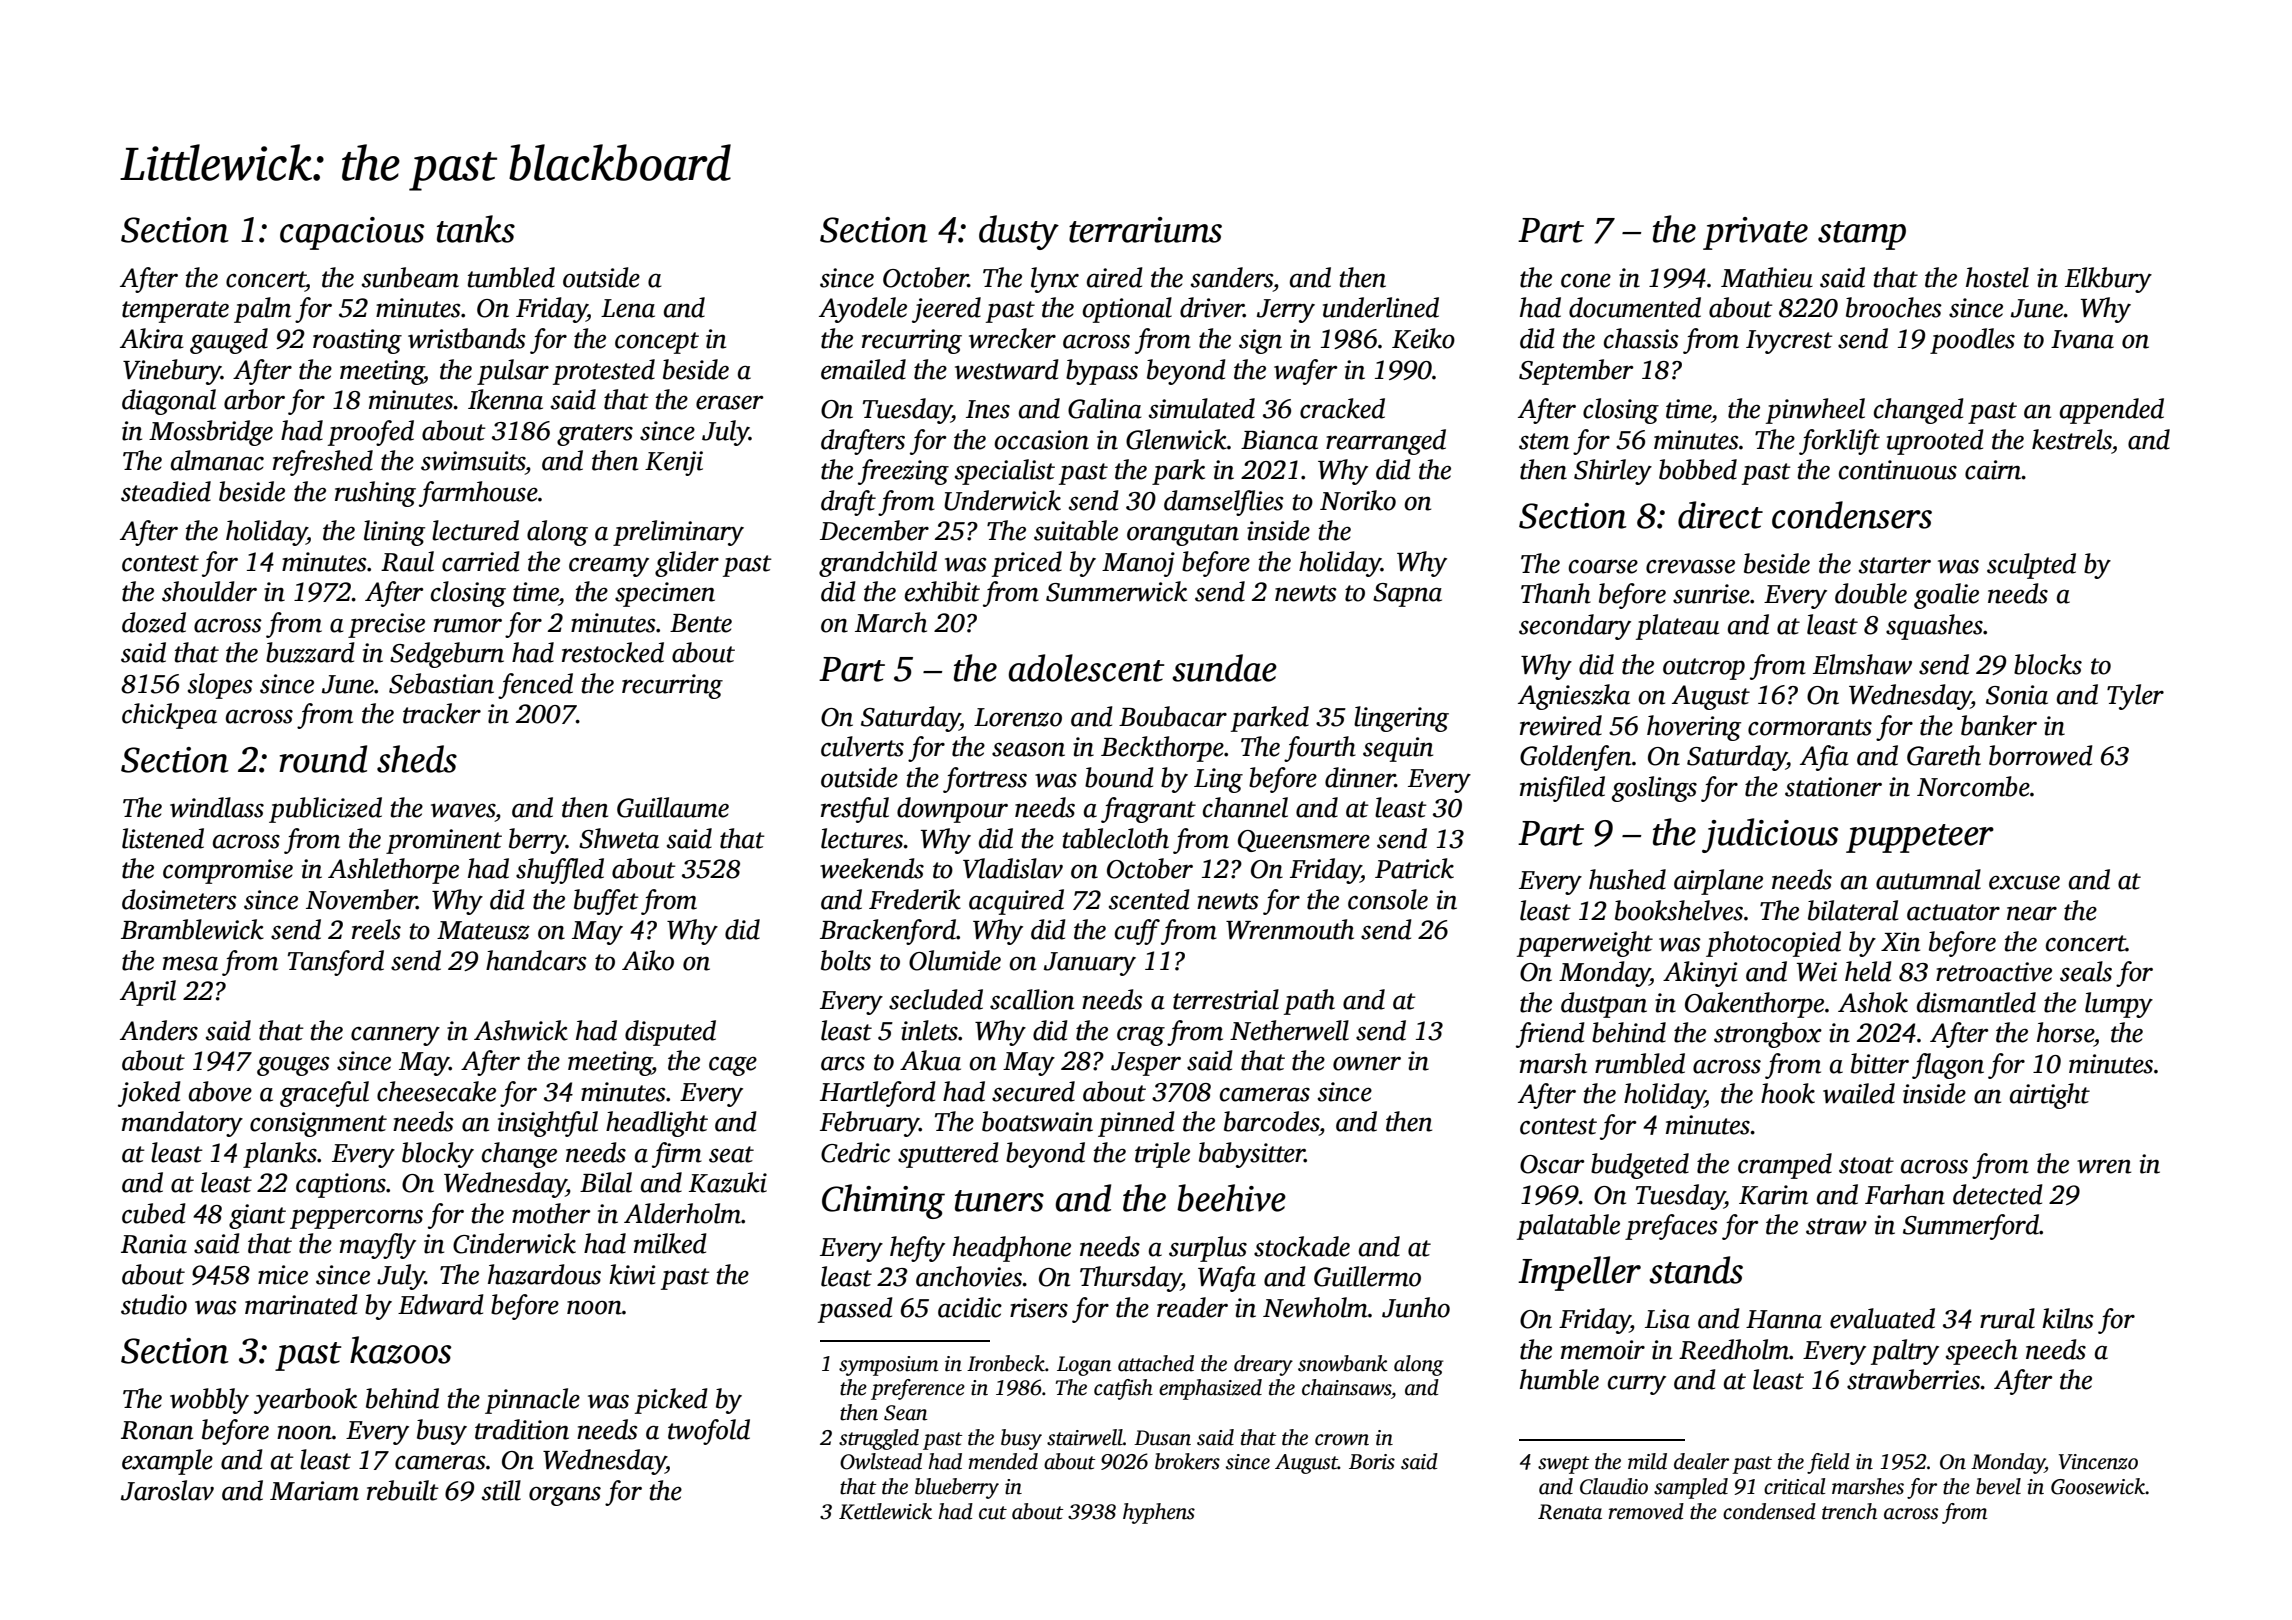  What do you see at coordinates (565, 1496) in the screenshot?
I see `organs` at bounding box center [565, 1496].
